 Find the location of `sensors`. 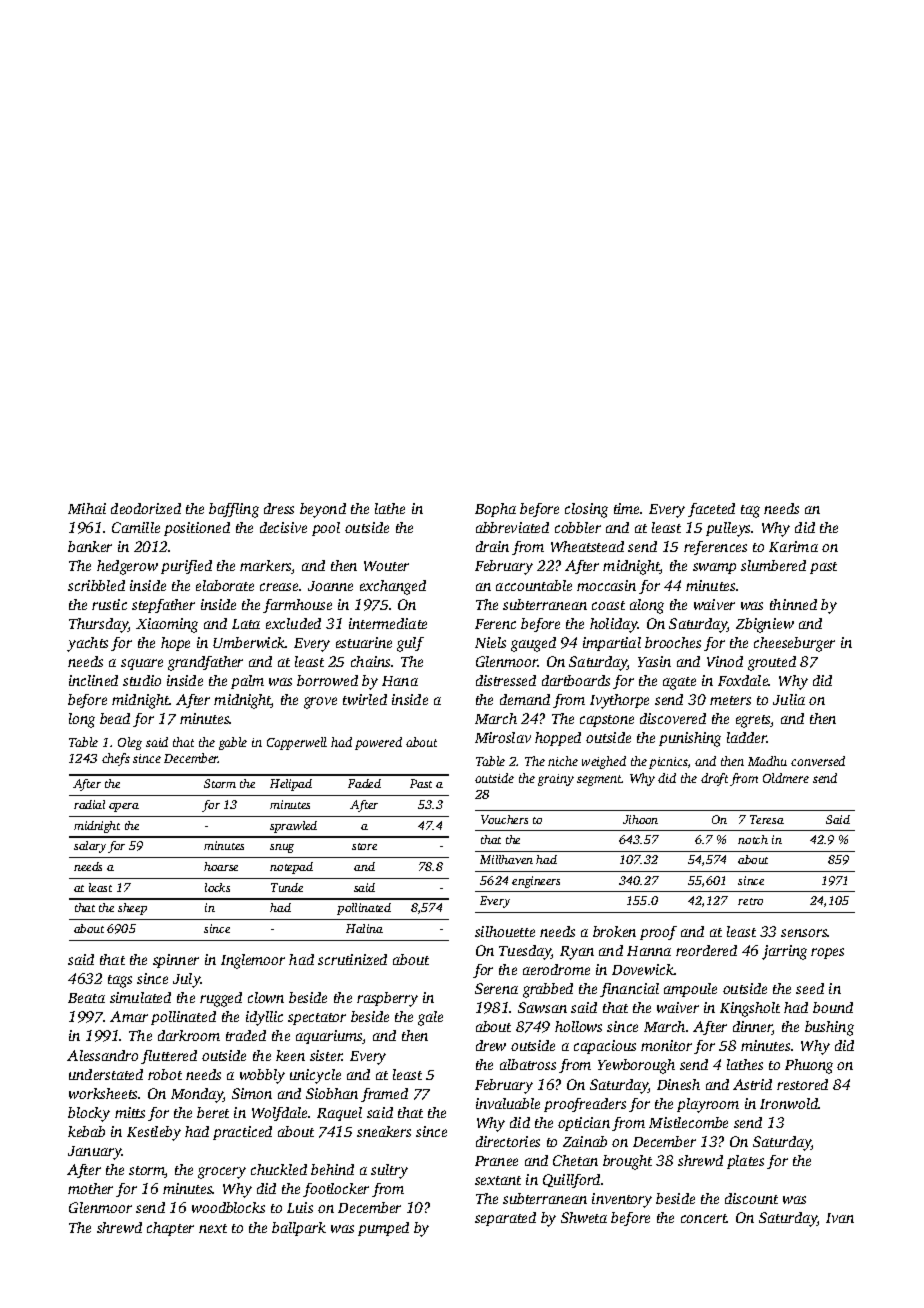

sensors is located at coordinates (804, 933).
